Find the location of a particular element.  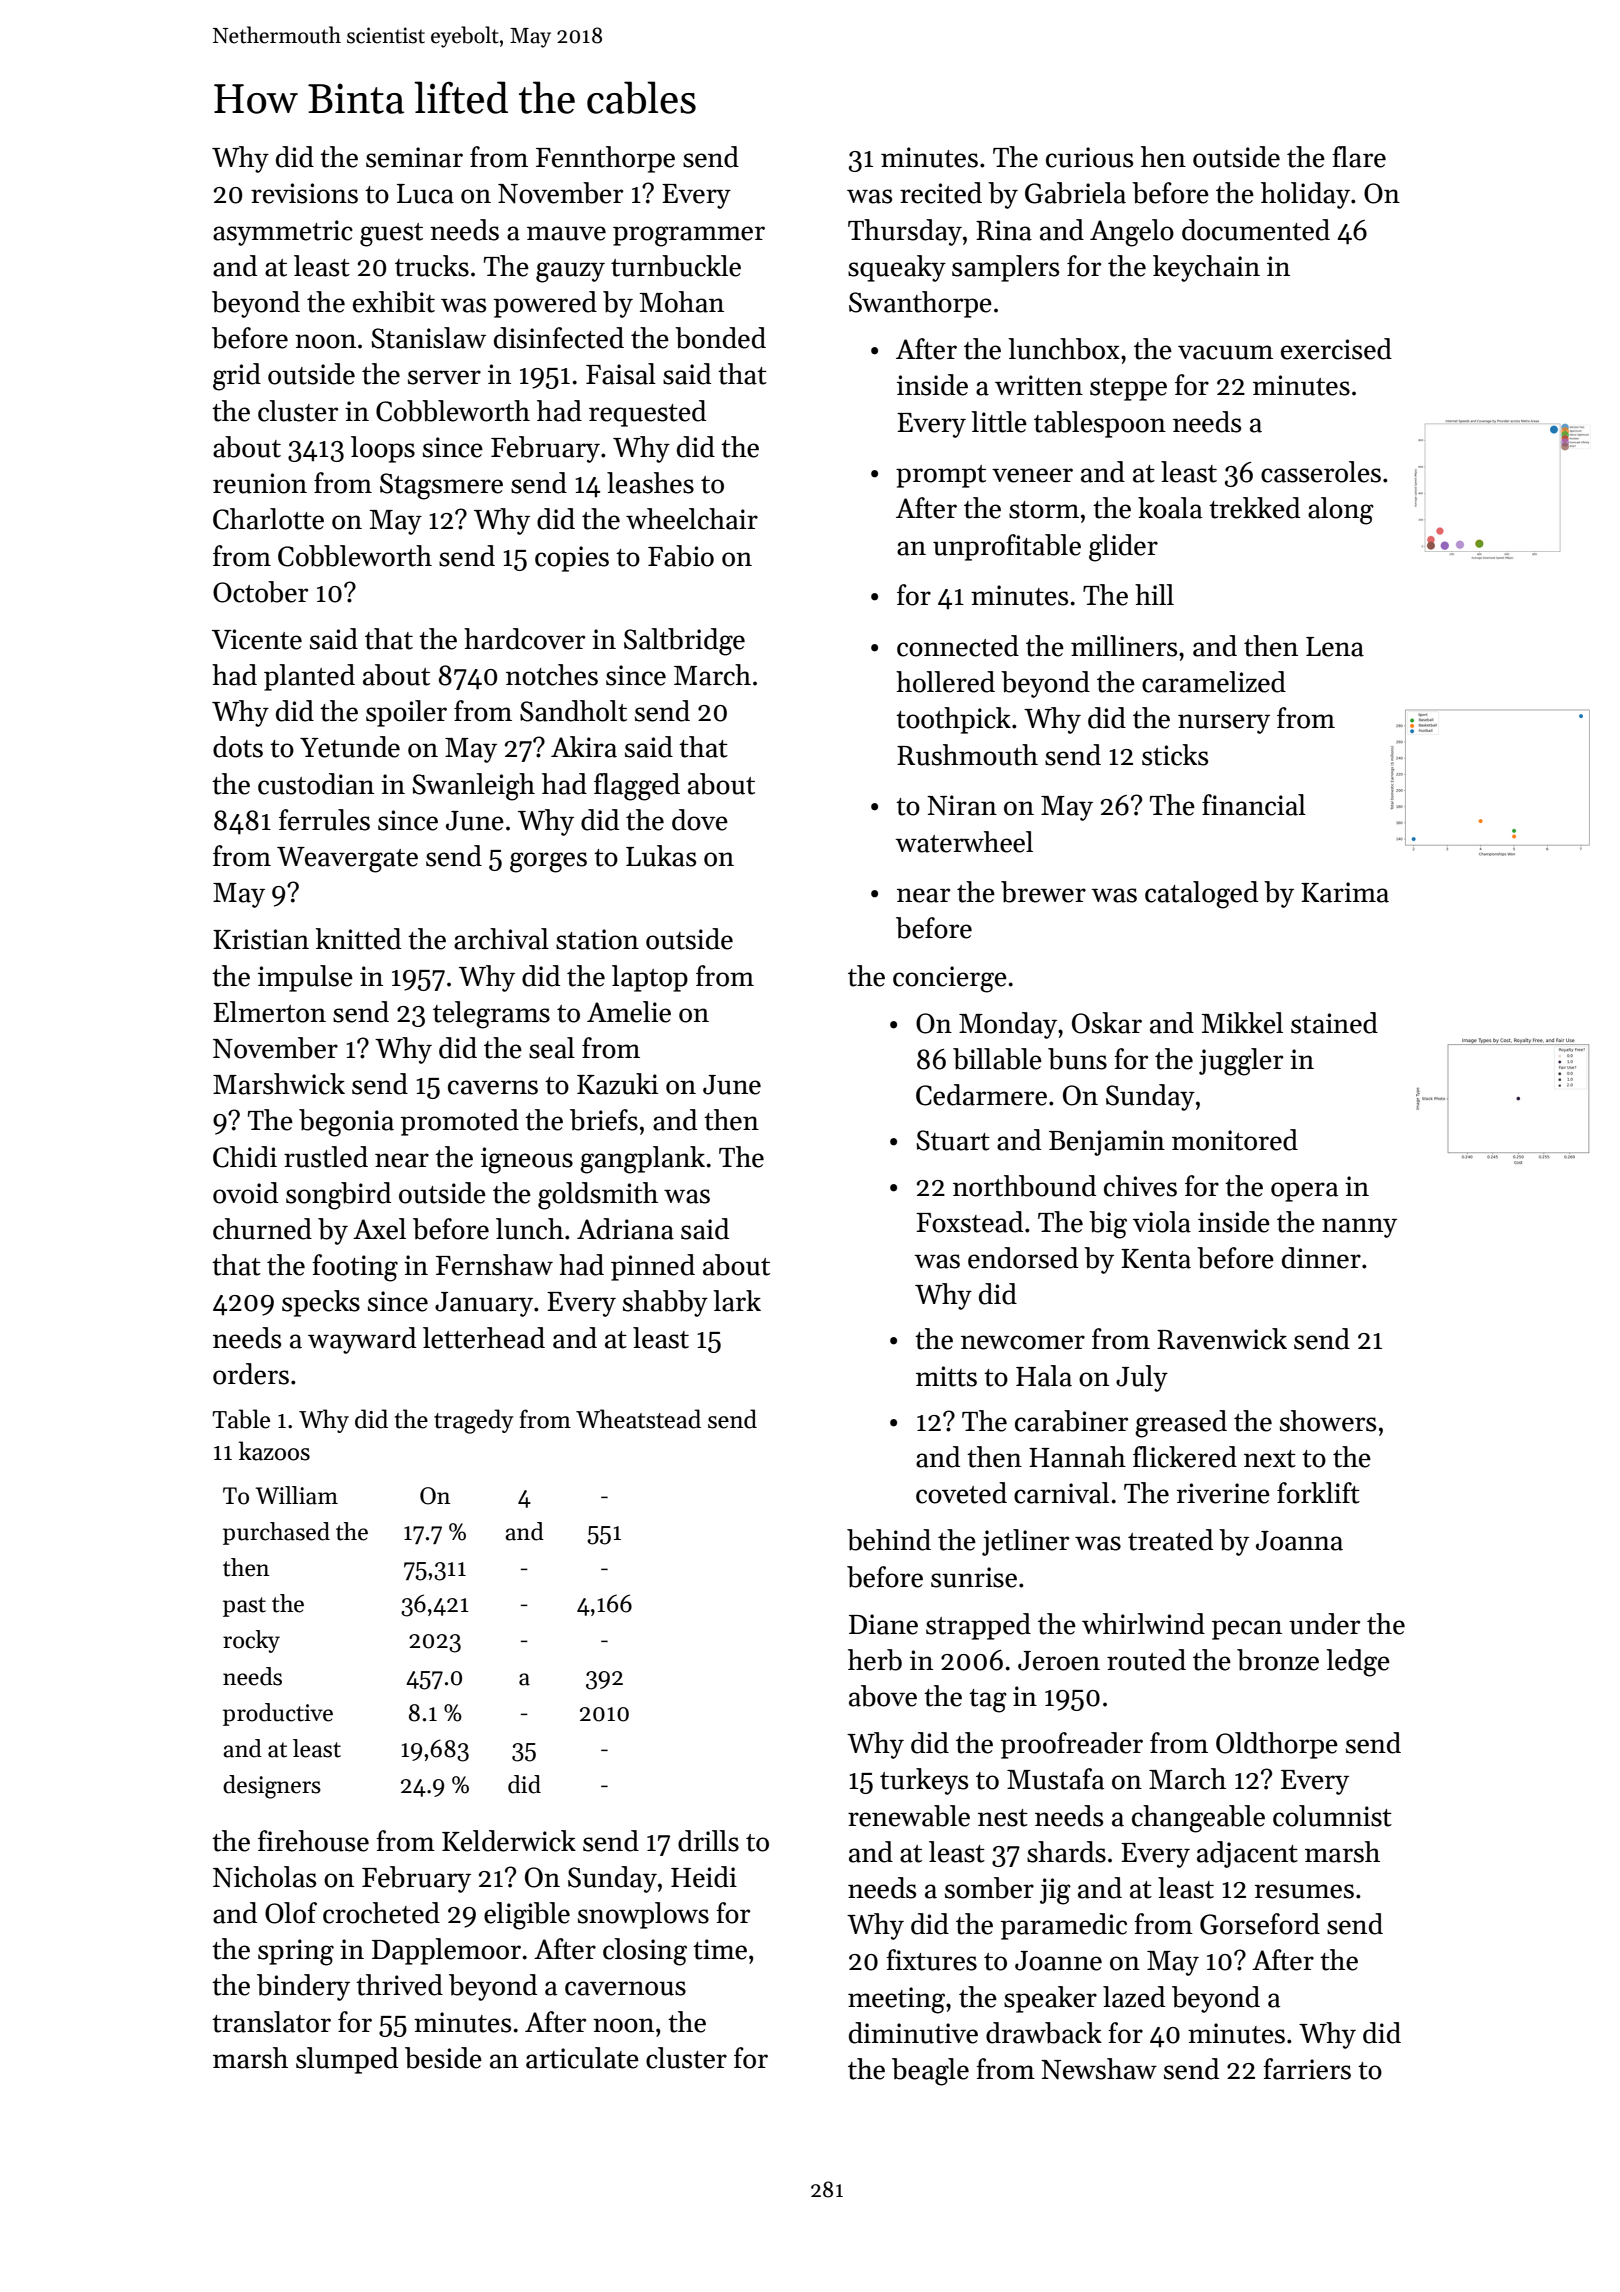

promoted is located at coordinates (460, 1122).
